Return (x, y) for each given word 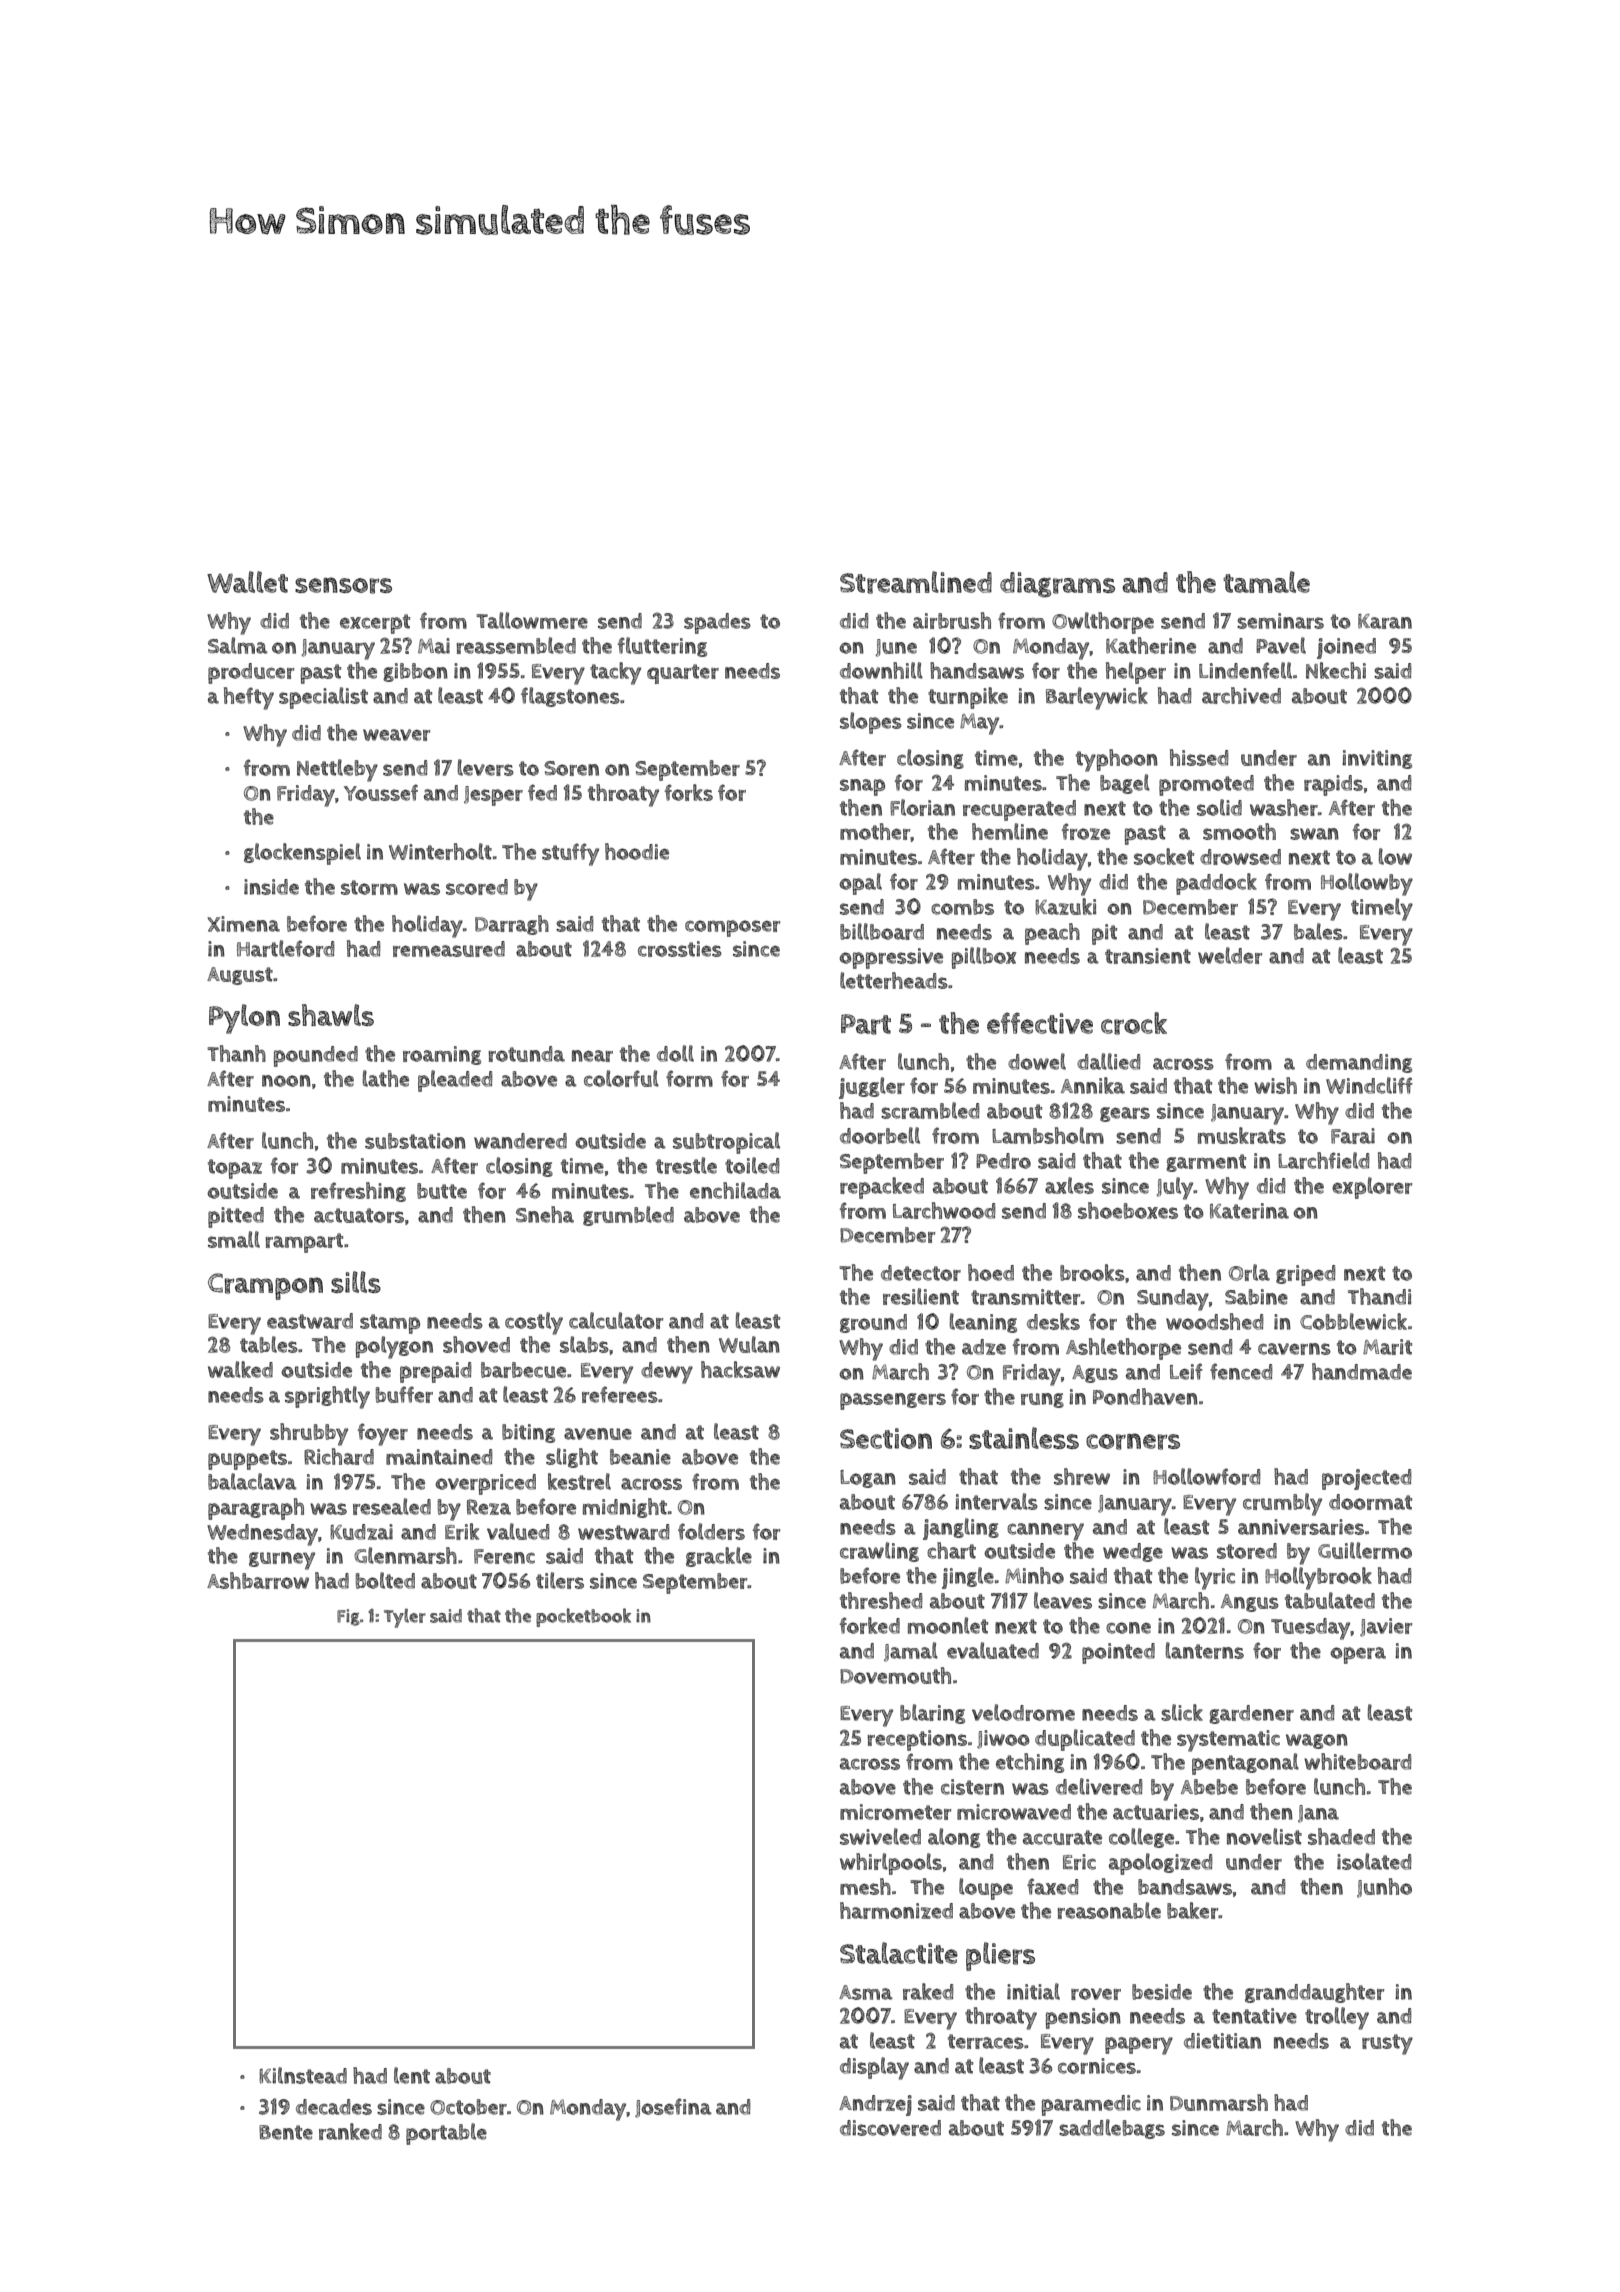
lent (412, 2075)
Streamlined (916, 582)
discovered (890, 2128)
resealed (392, 1506)
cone (1128, 1628)
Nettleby (337, 770)
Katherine (1151, 645)
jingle (968, 1578)
